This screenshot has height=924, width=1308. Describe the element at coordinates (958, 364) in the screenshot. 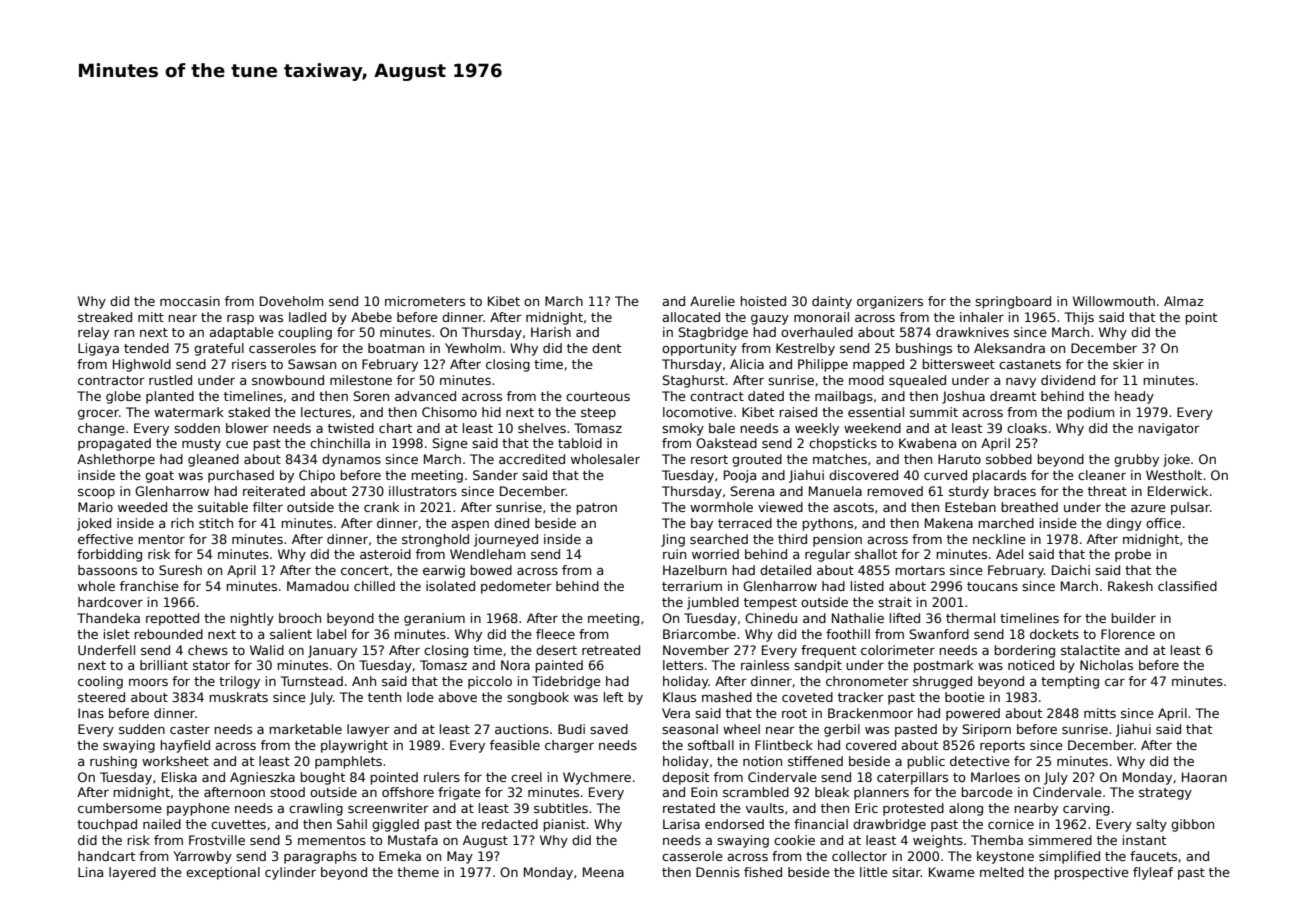

I see `bittersweet` at that location.
